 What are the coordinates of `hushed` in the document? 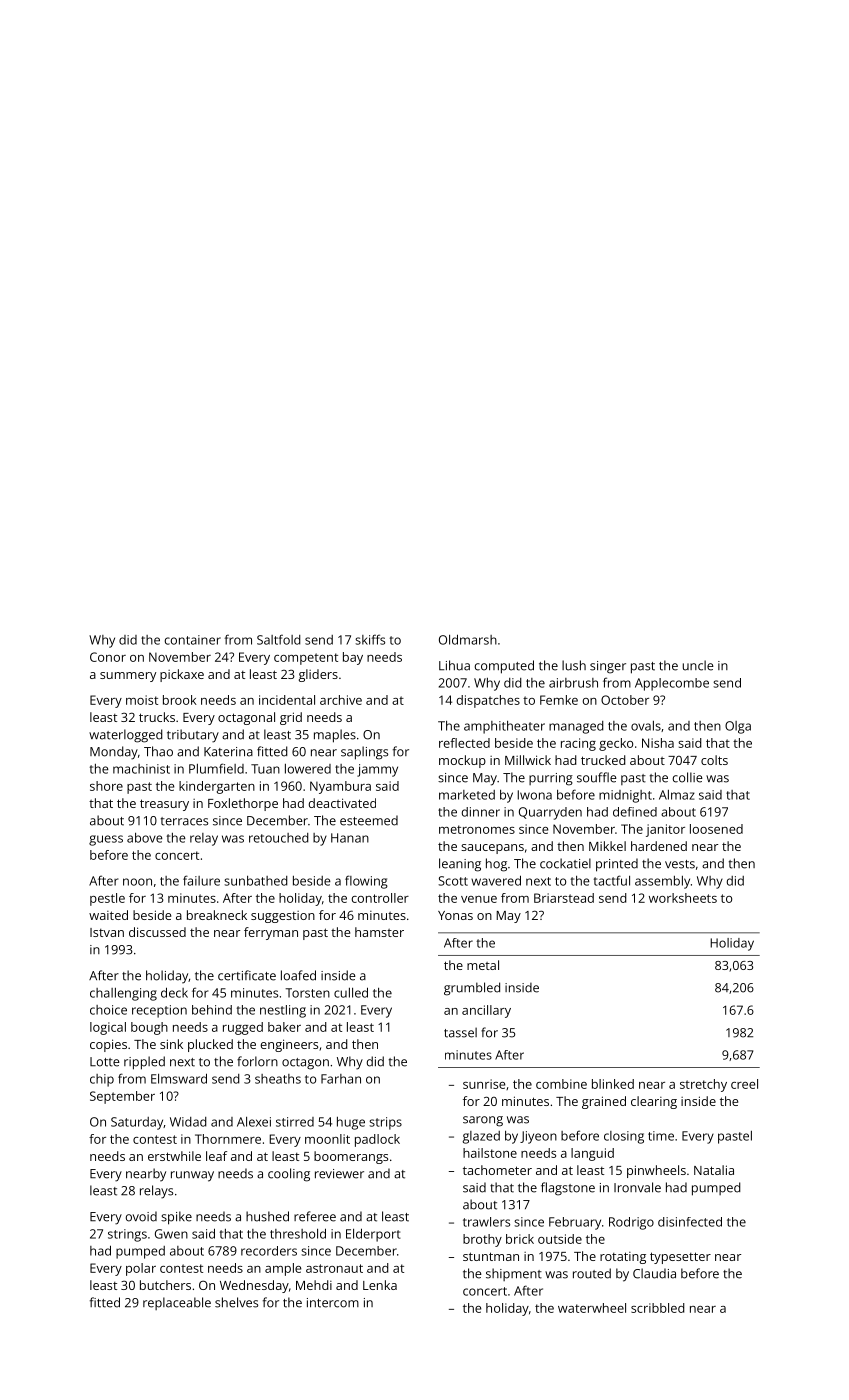 It's located at (267, 1216).
